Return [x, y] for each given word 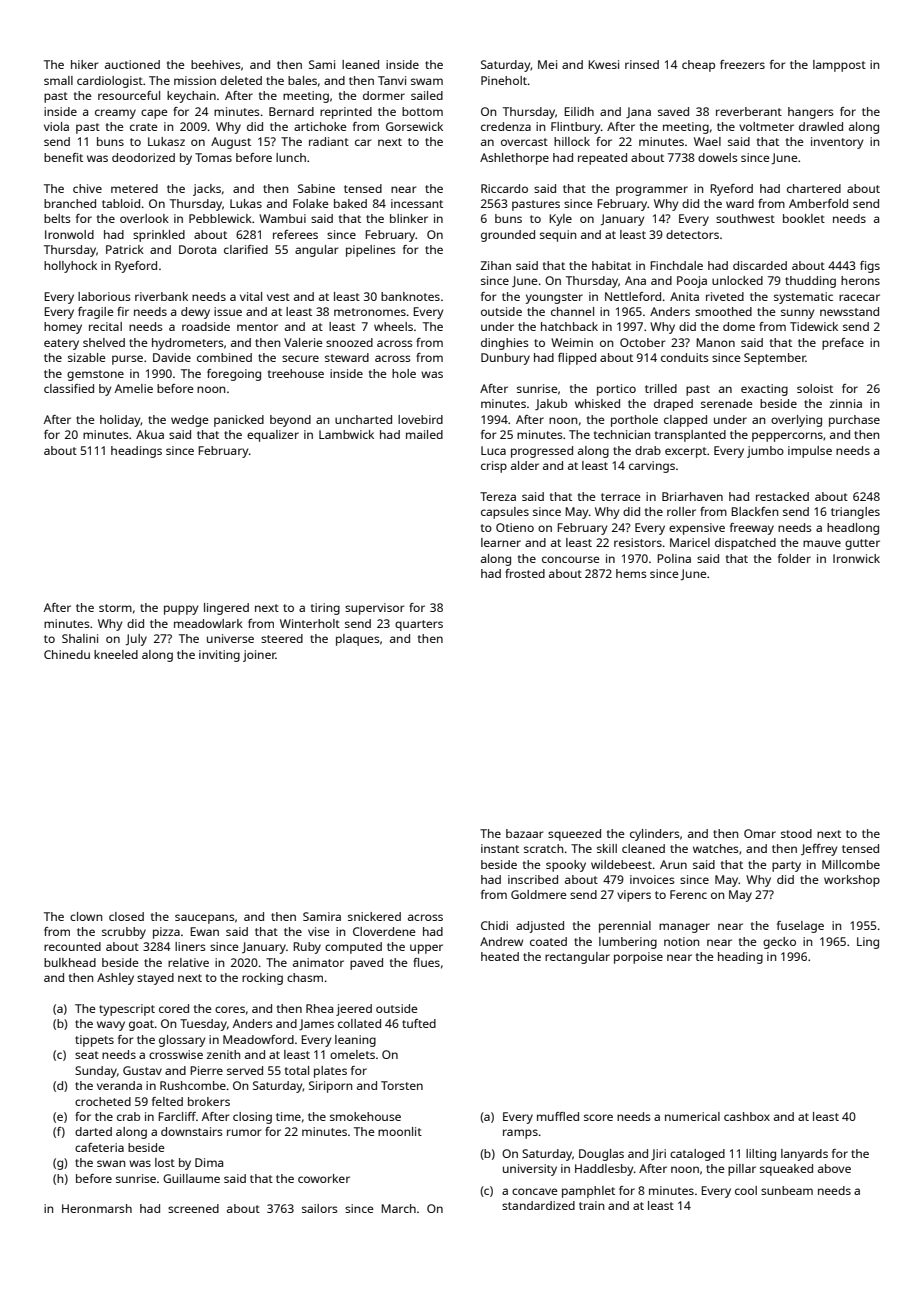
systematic [803, 298]
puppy [181, 610]
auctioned [132, 64]
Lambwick [346, 434]
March [398, 1208]
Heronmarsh [97, 1208]
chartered [814, 188]
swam [427, 81]
